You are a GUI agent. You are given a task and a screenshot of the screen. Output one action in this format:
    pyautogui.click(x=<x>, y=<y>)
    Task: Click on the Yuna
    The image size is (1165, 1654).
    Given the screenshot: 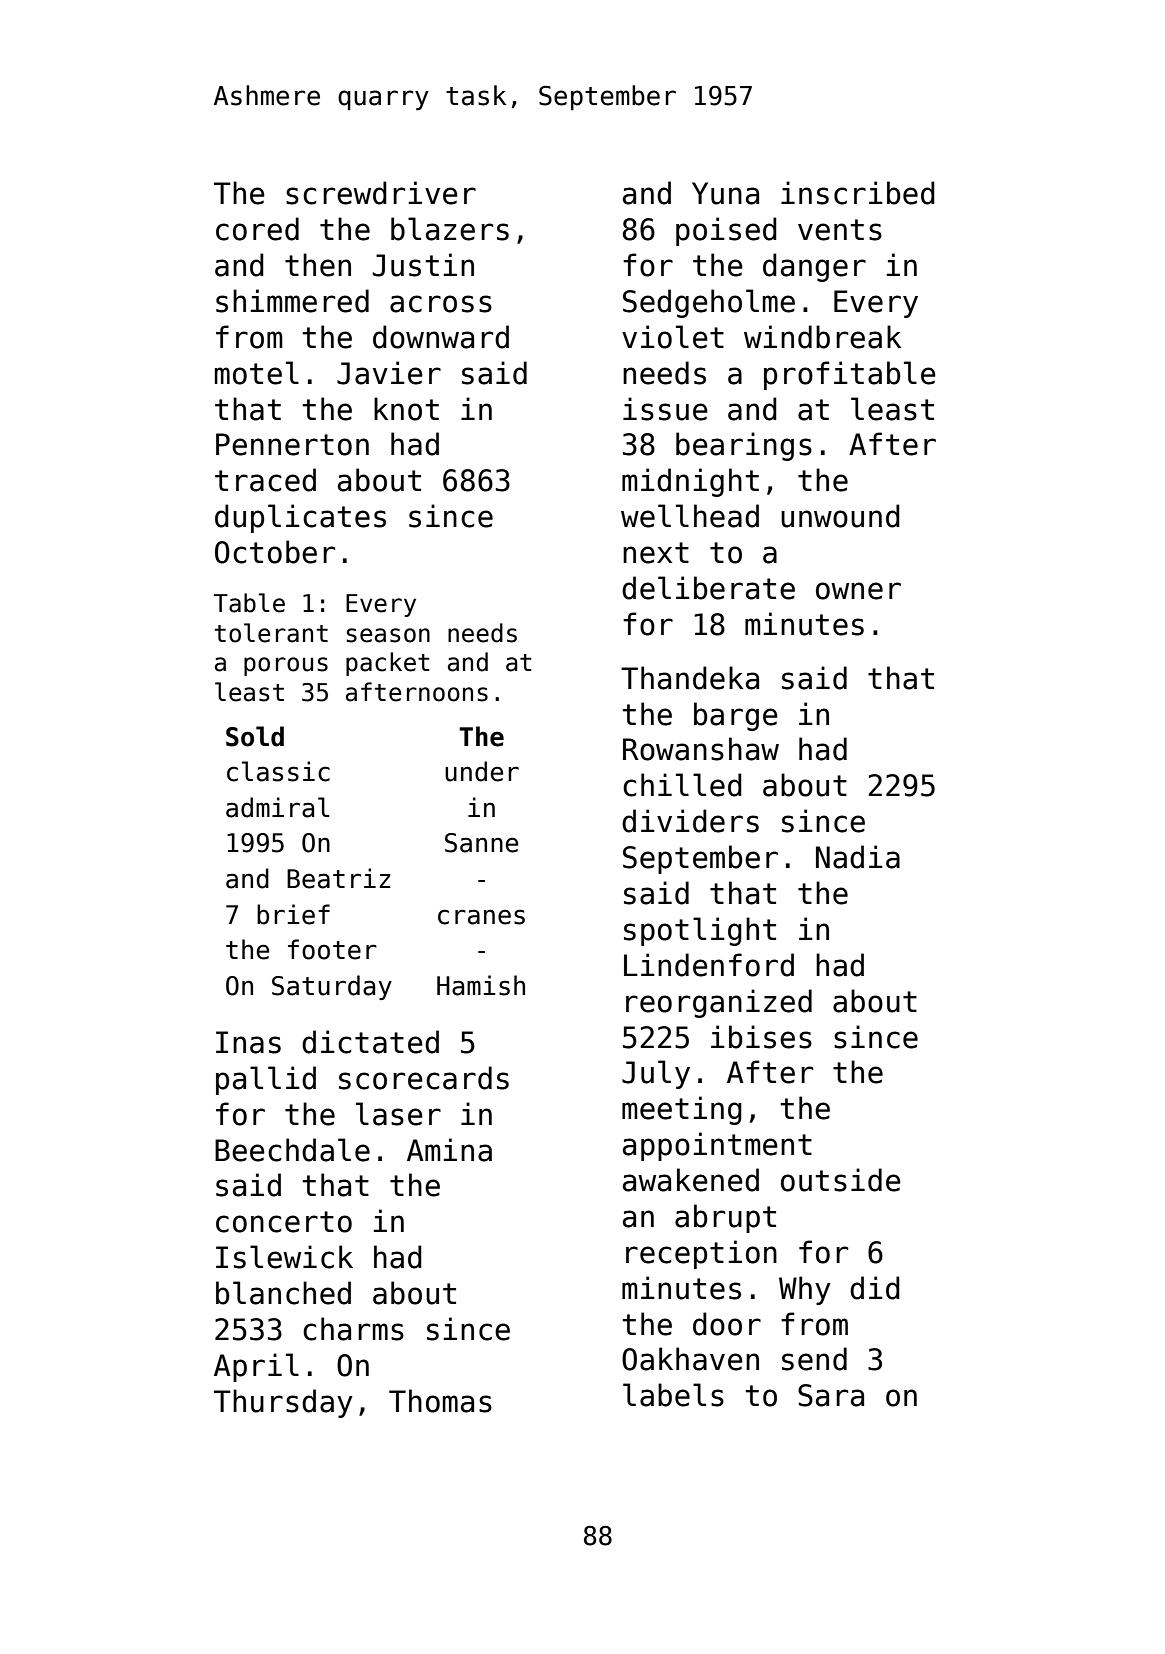 What is the action you would take?
    pyautogui.click(x=725, y=193)
